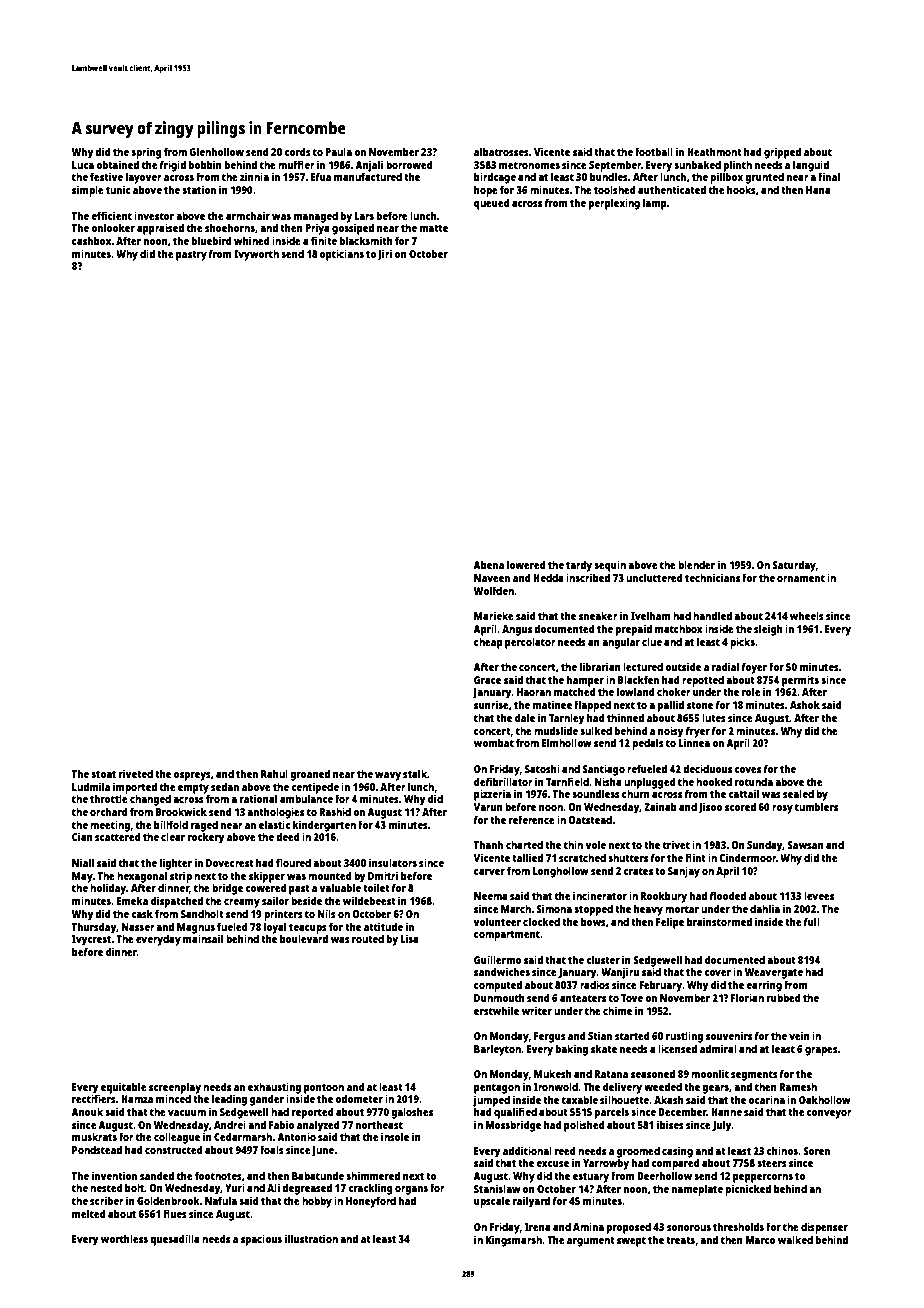  I want to click on Hana, so click(818, 190).
